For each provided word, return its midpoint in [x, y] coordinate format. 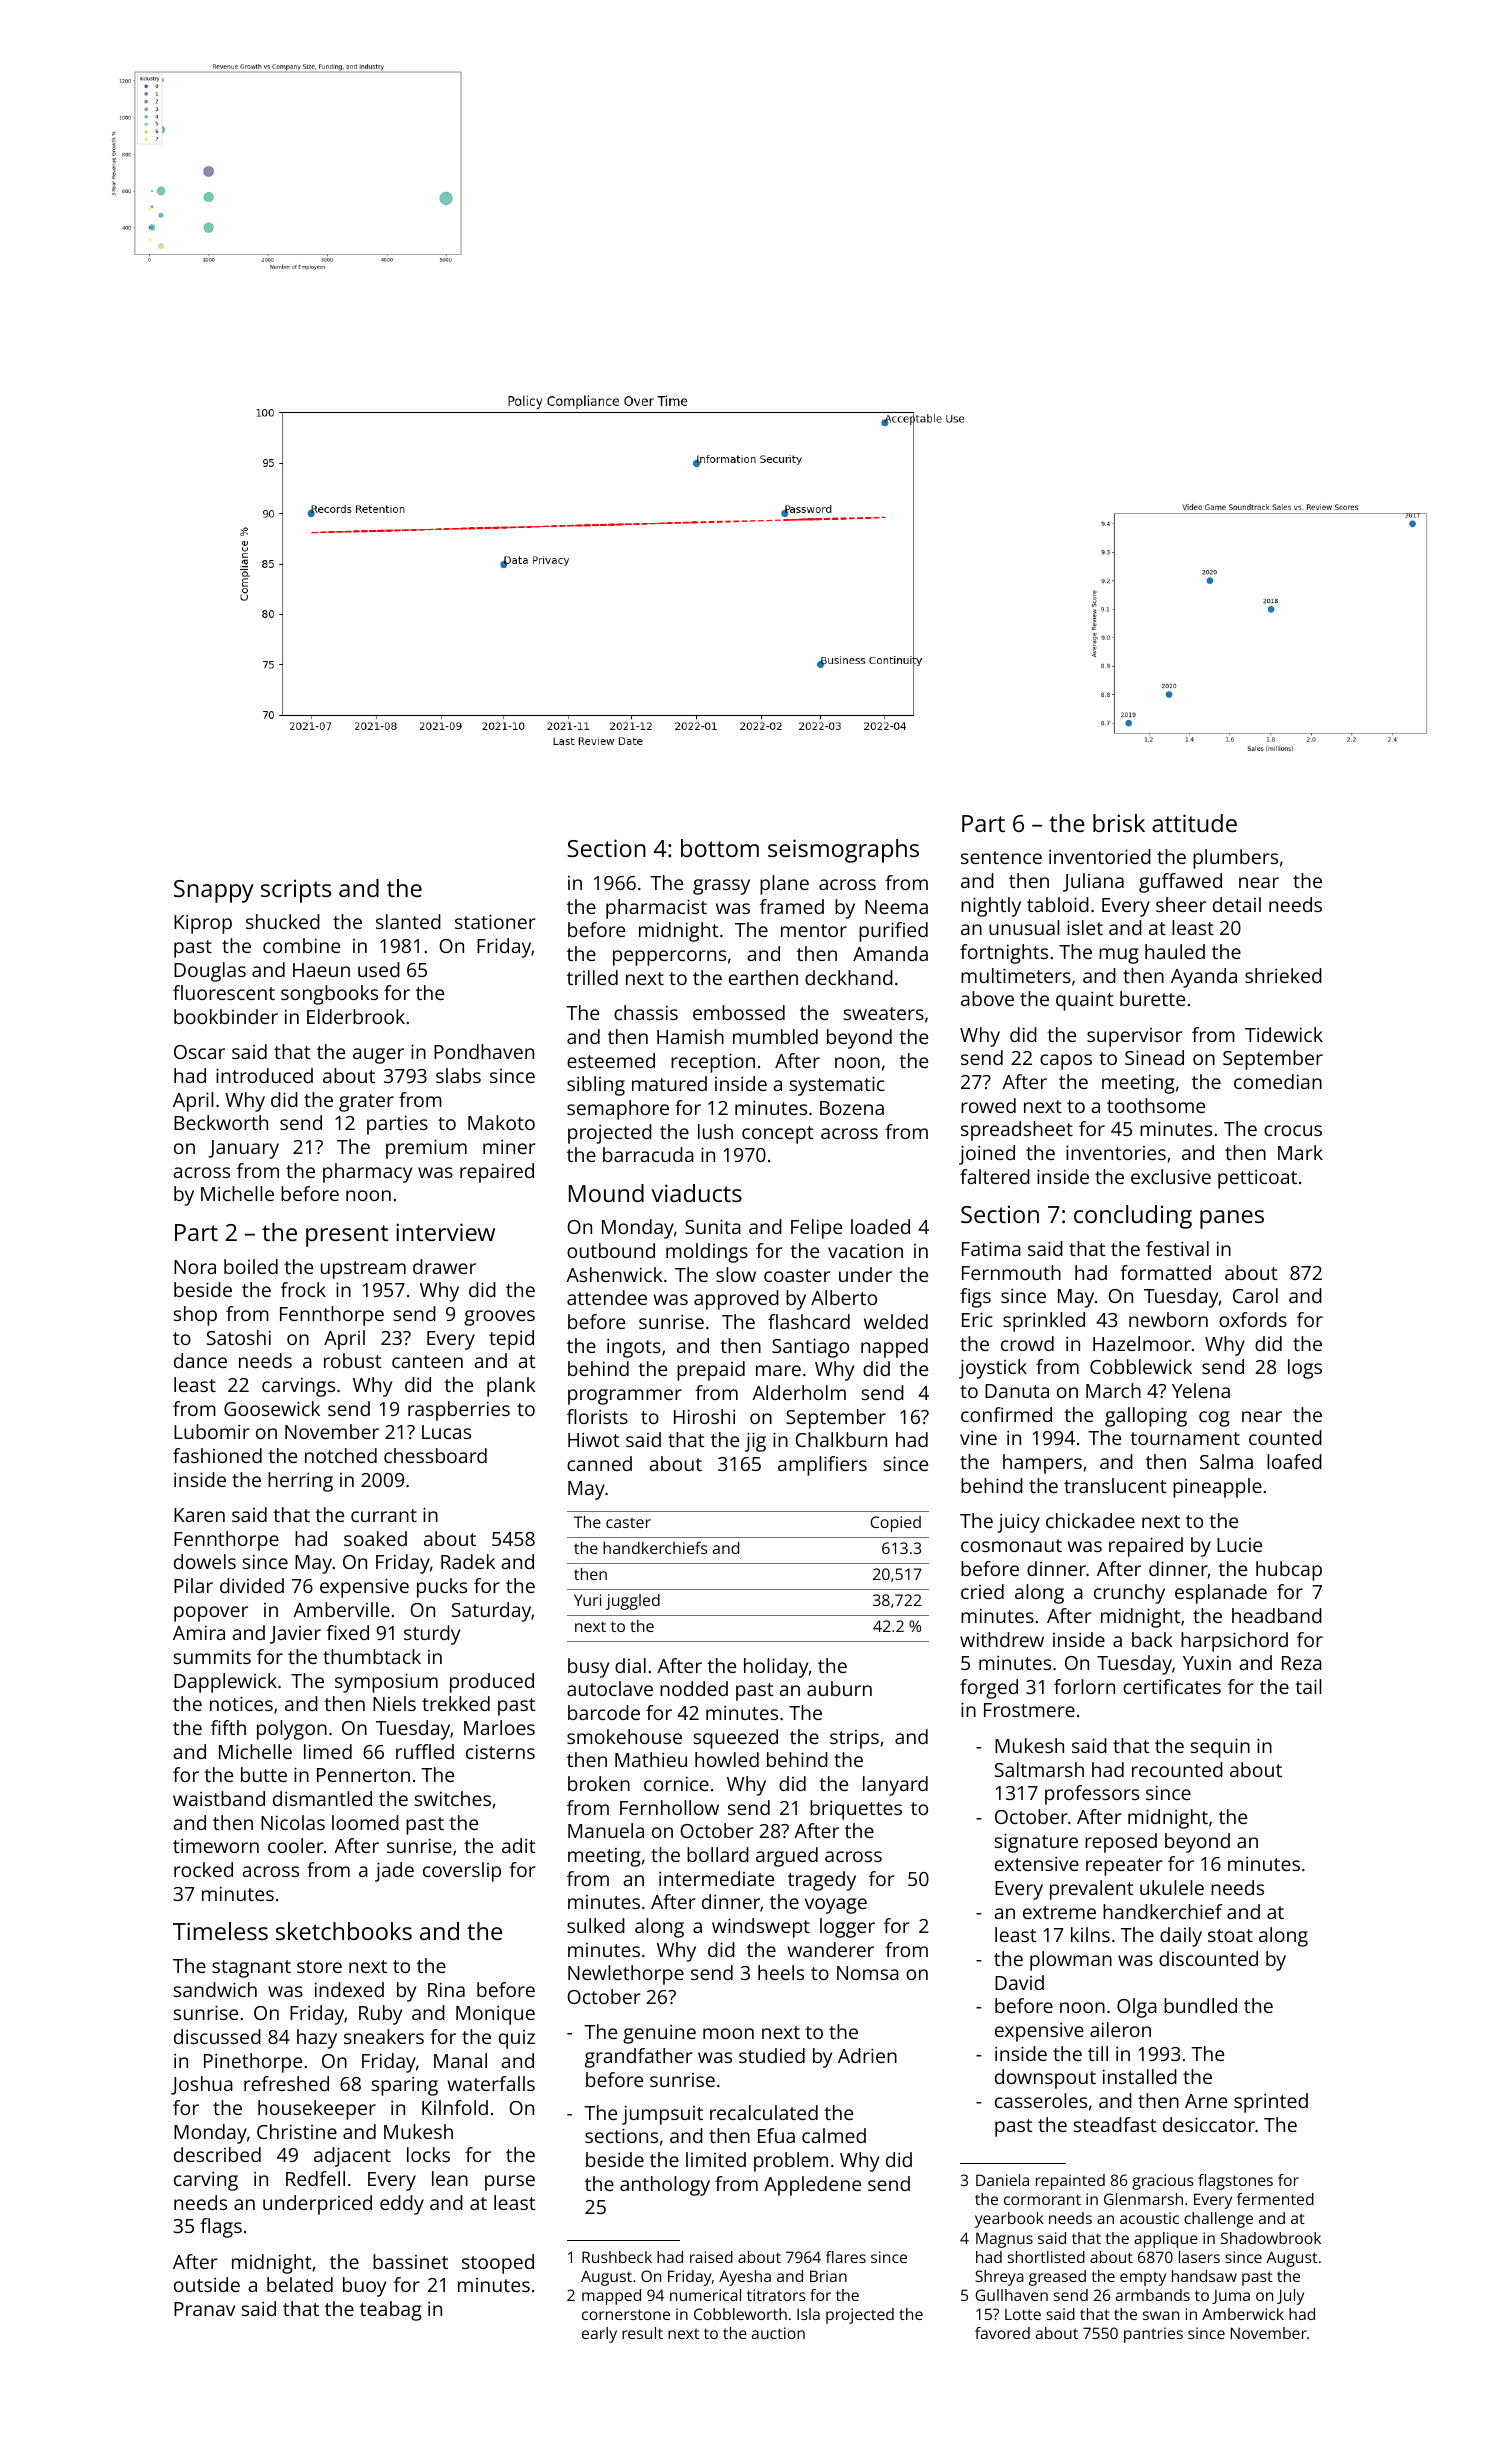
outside [207, 2284]
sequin [1220, 1748]
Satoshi [239, 1337]
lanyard [895, 1786]
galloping [1146, 1417]
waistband [219, 1798]
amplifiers [822, 1466]
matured [669, 1083]
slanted [408, 921]
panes [1232, 1219]
